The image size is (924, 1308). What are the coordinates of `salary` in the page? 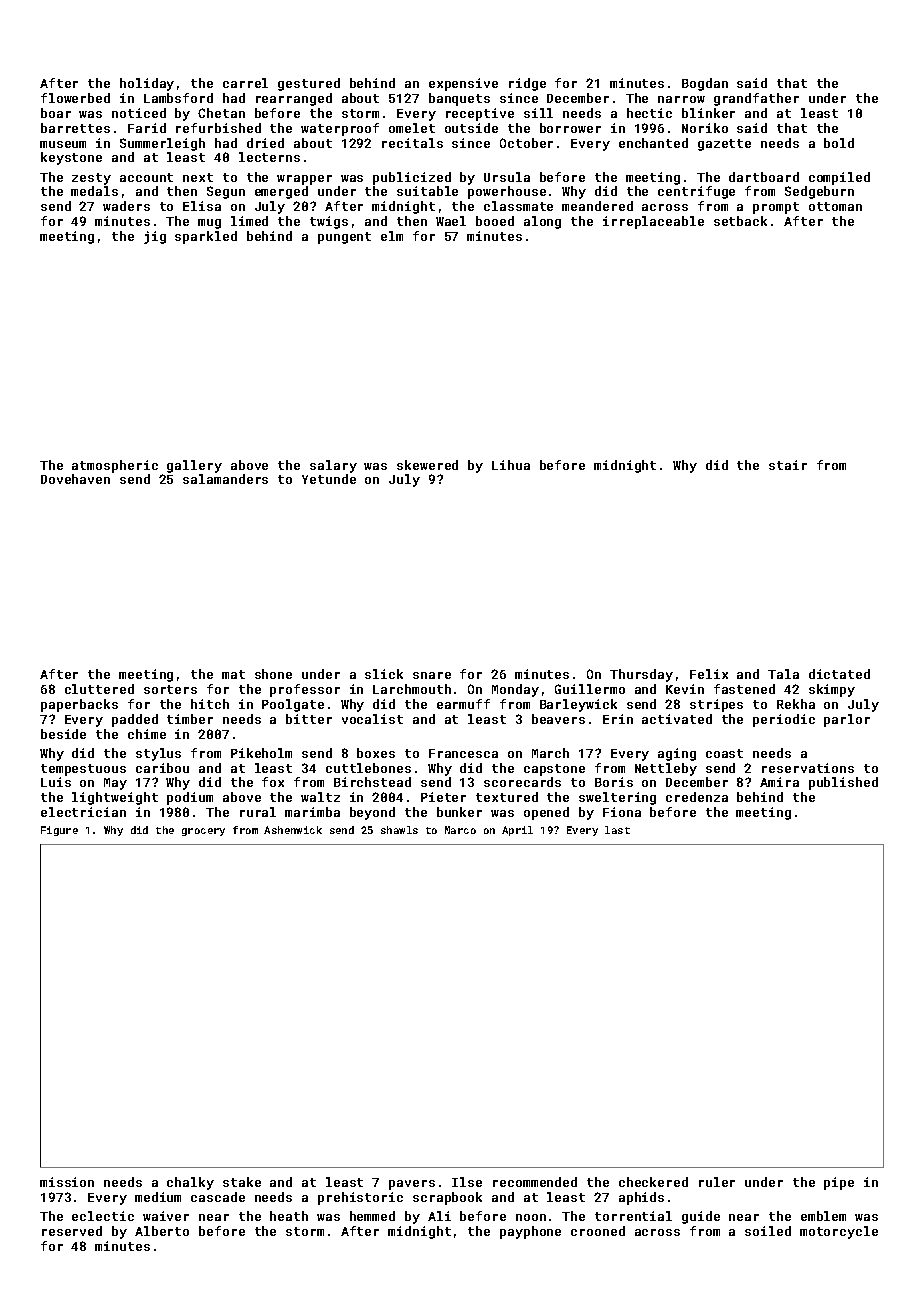 It's located at (333, 466).
